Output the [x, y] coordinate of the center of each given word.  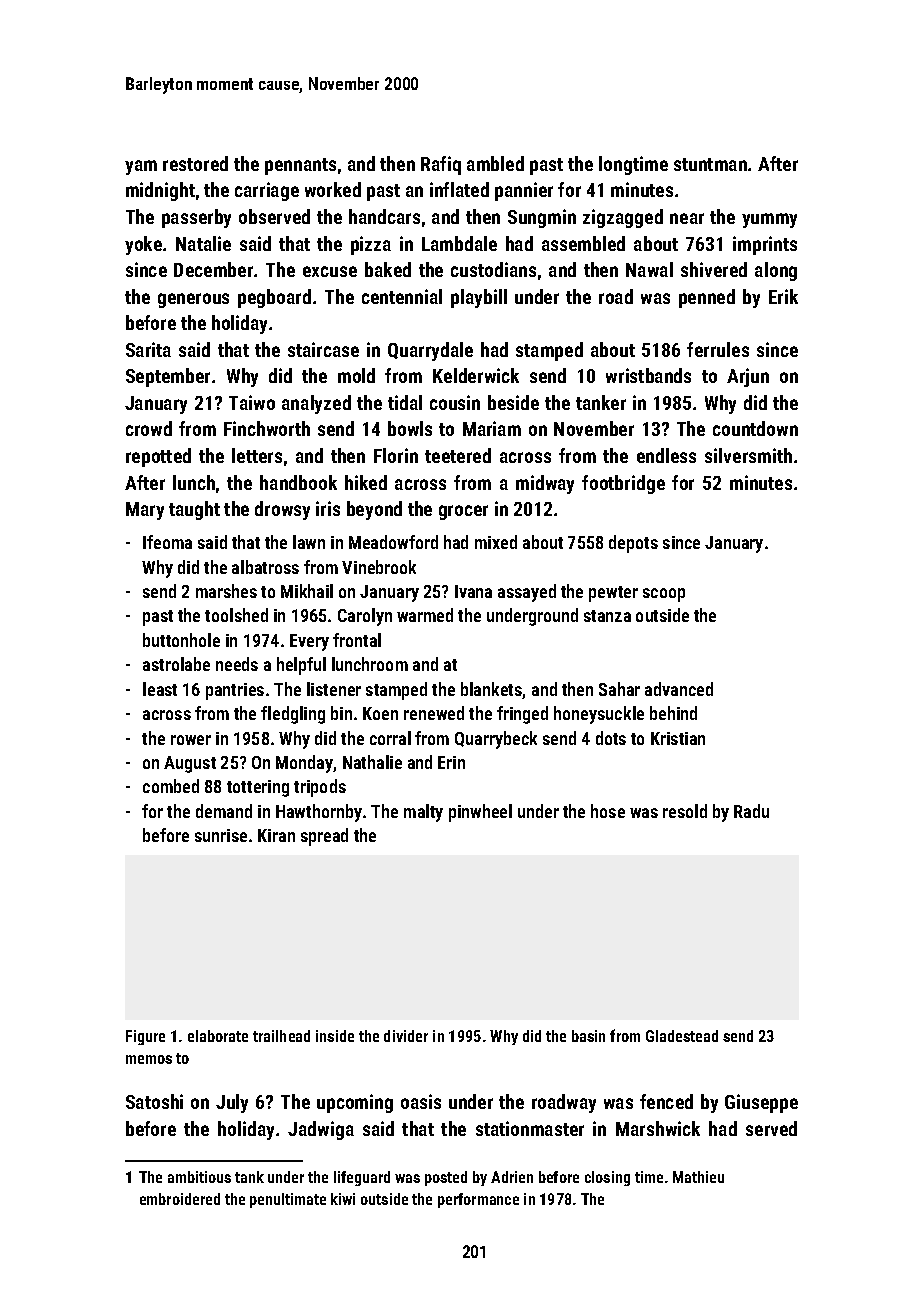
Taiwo [252, 402]
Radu [751, 811]
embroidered [180, 1199]
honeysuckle [599, 715]
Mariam [492, 428]
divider [406, 1036]
